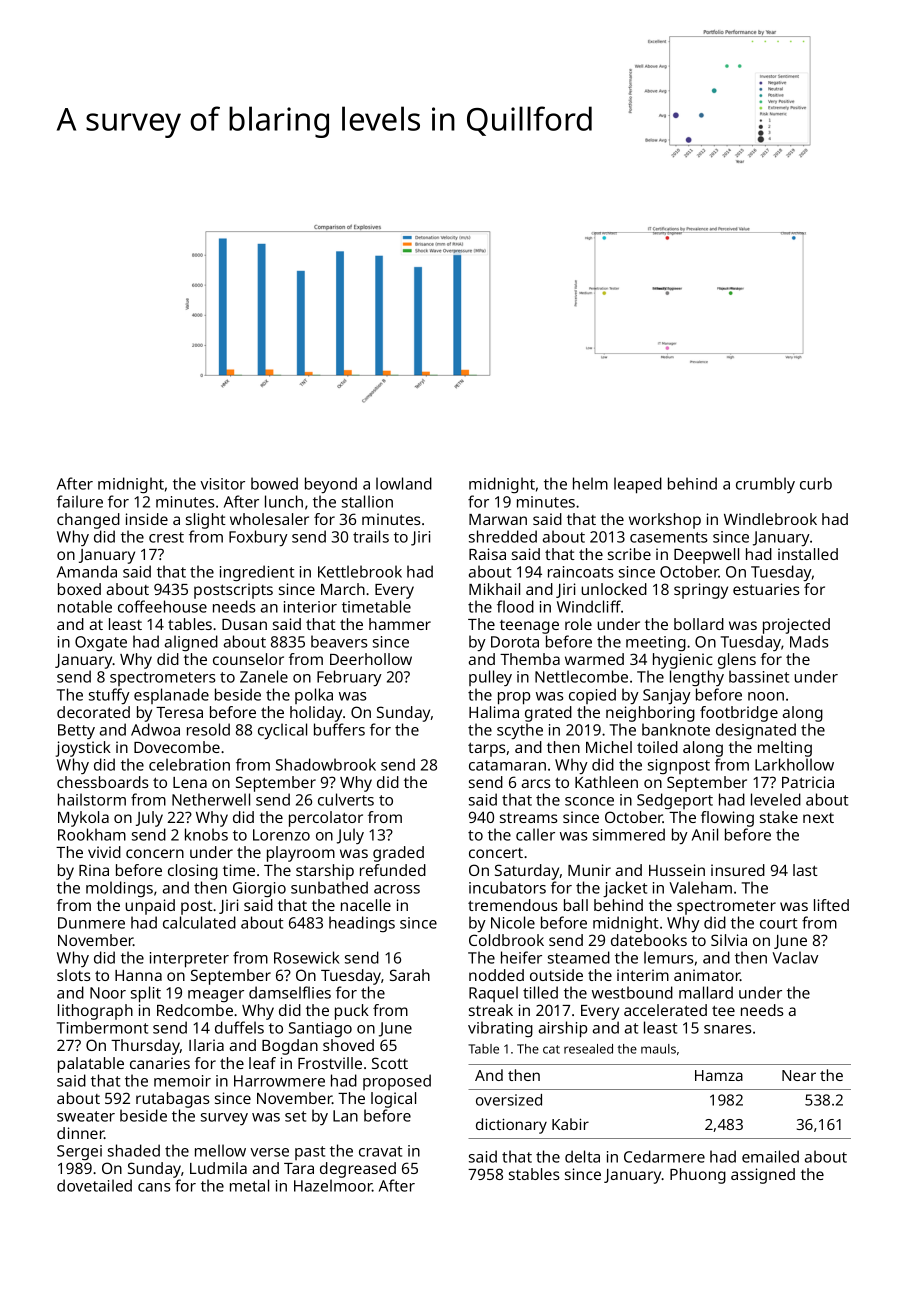  Describe the element at coordinates (189, 960) in the page. I see `interpreter` at that location.
